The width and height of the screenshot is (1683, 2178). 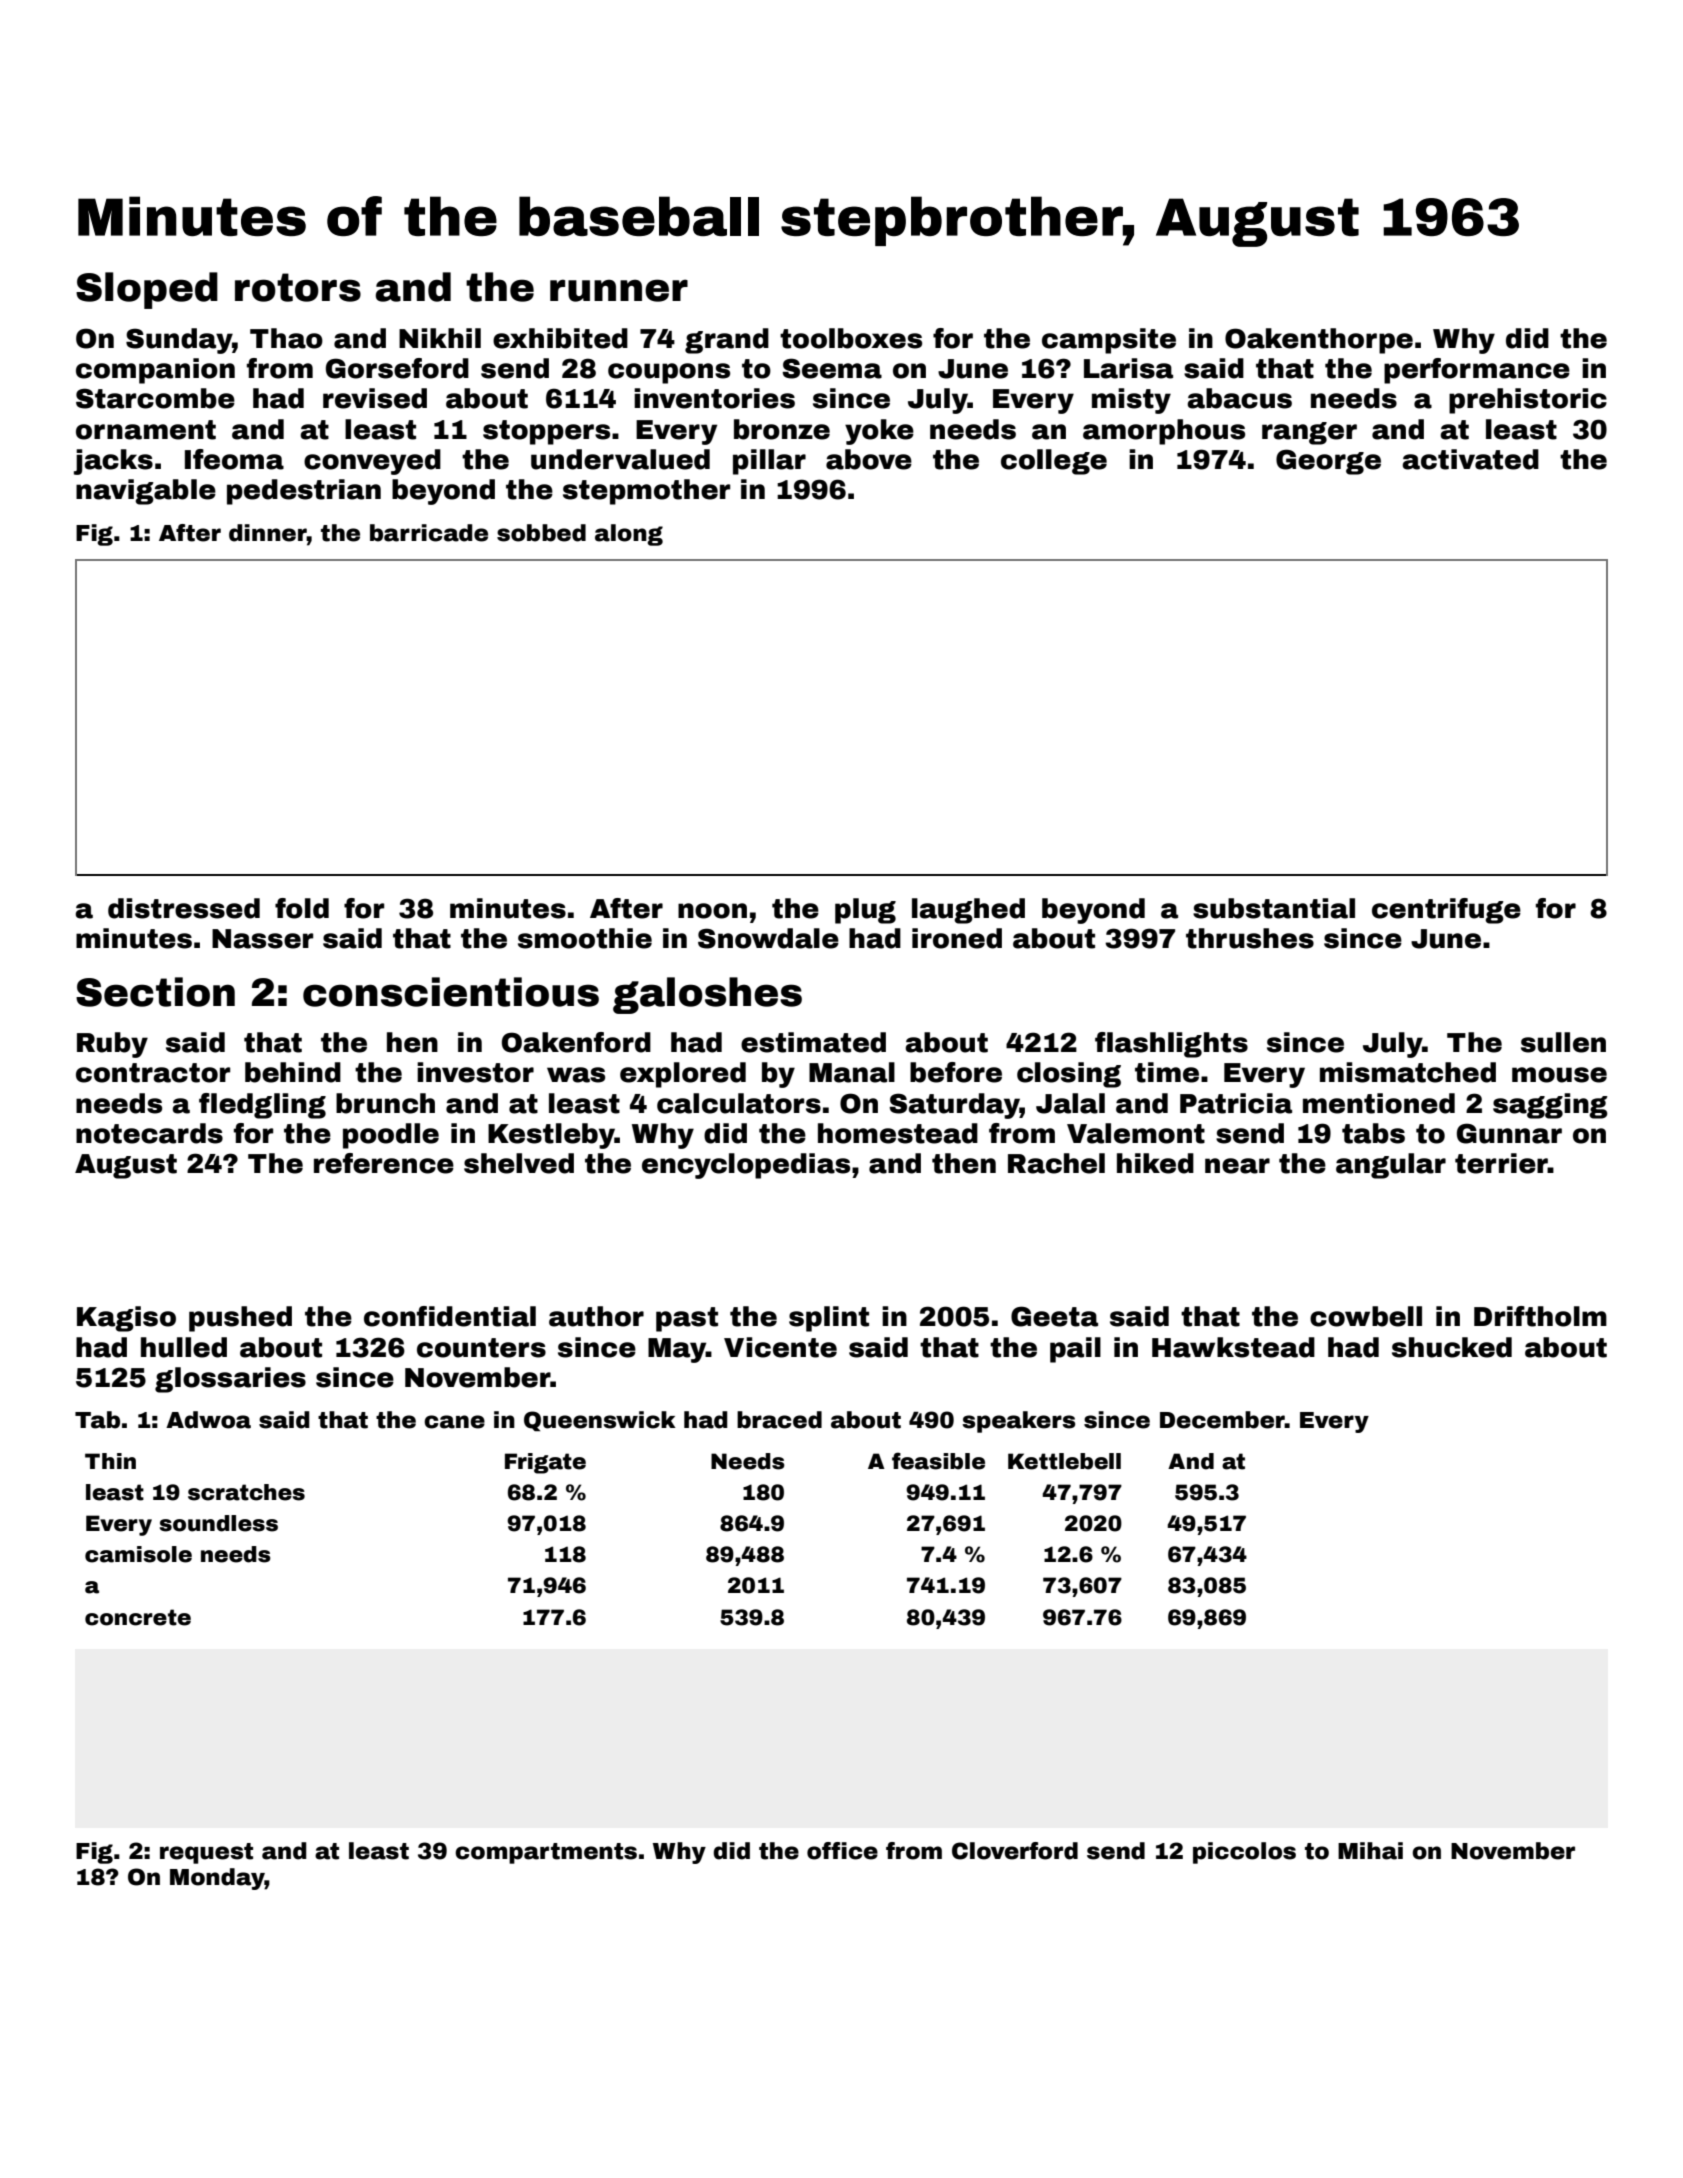 I want to click on plug, so click(x=865, y=911).
